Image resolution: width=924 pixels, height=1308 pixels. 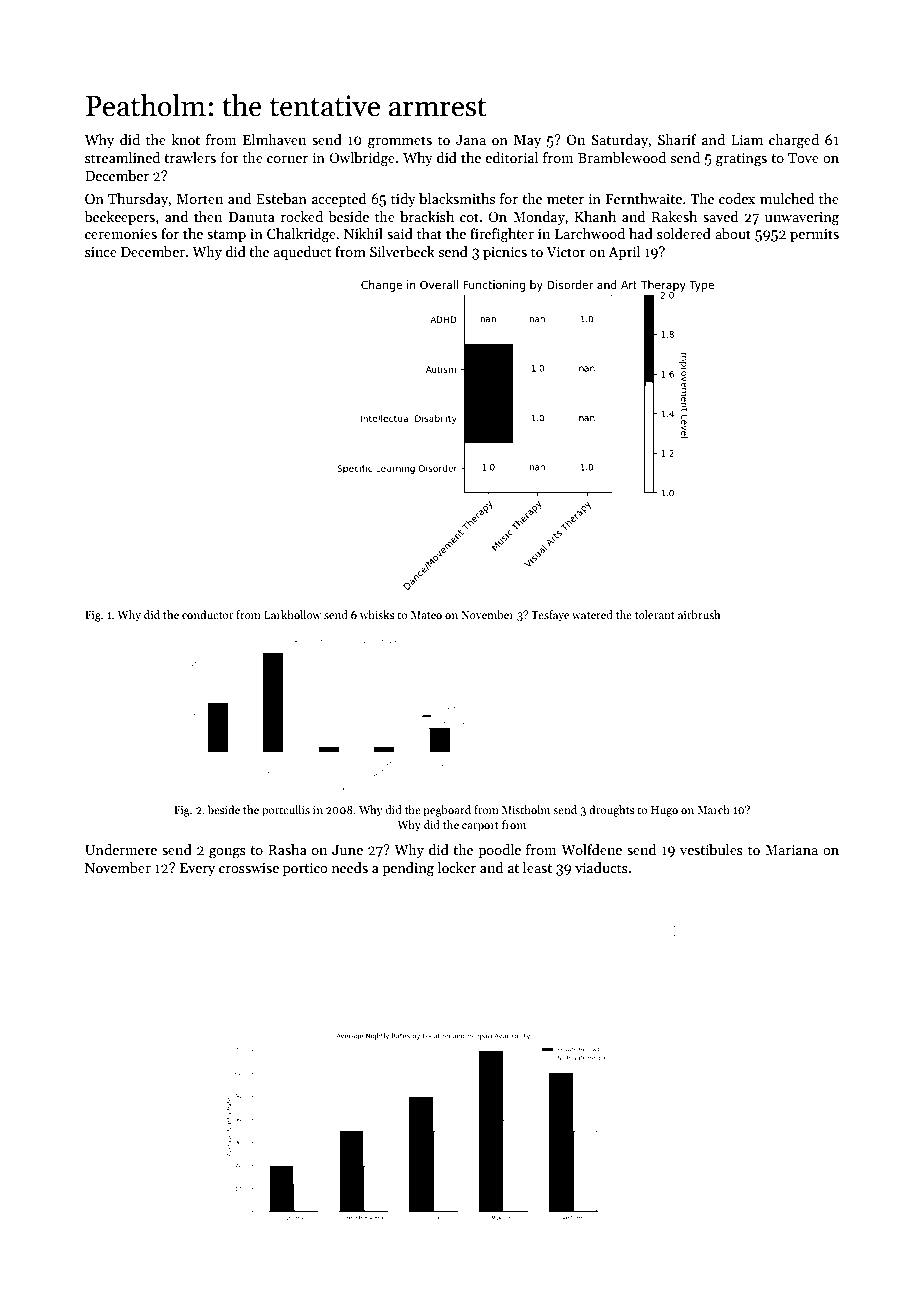 I want to click on editorial, so click(x=511, y=157).
